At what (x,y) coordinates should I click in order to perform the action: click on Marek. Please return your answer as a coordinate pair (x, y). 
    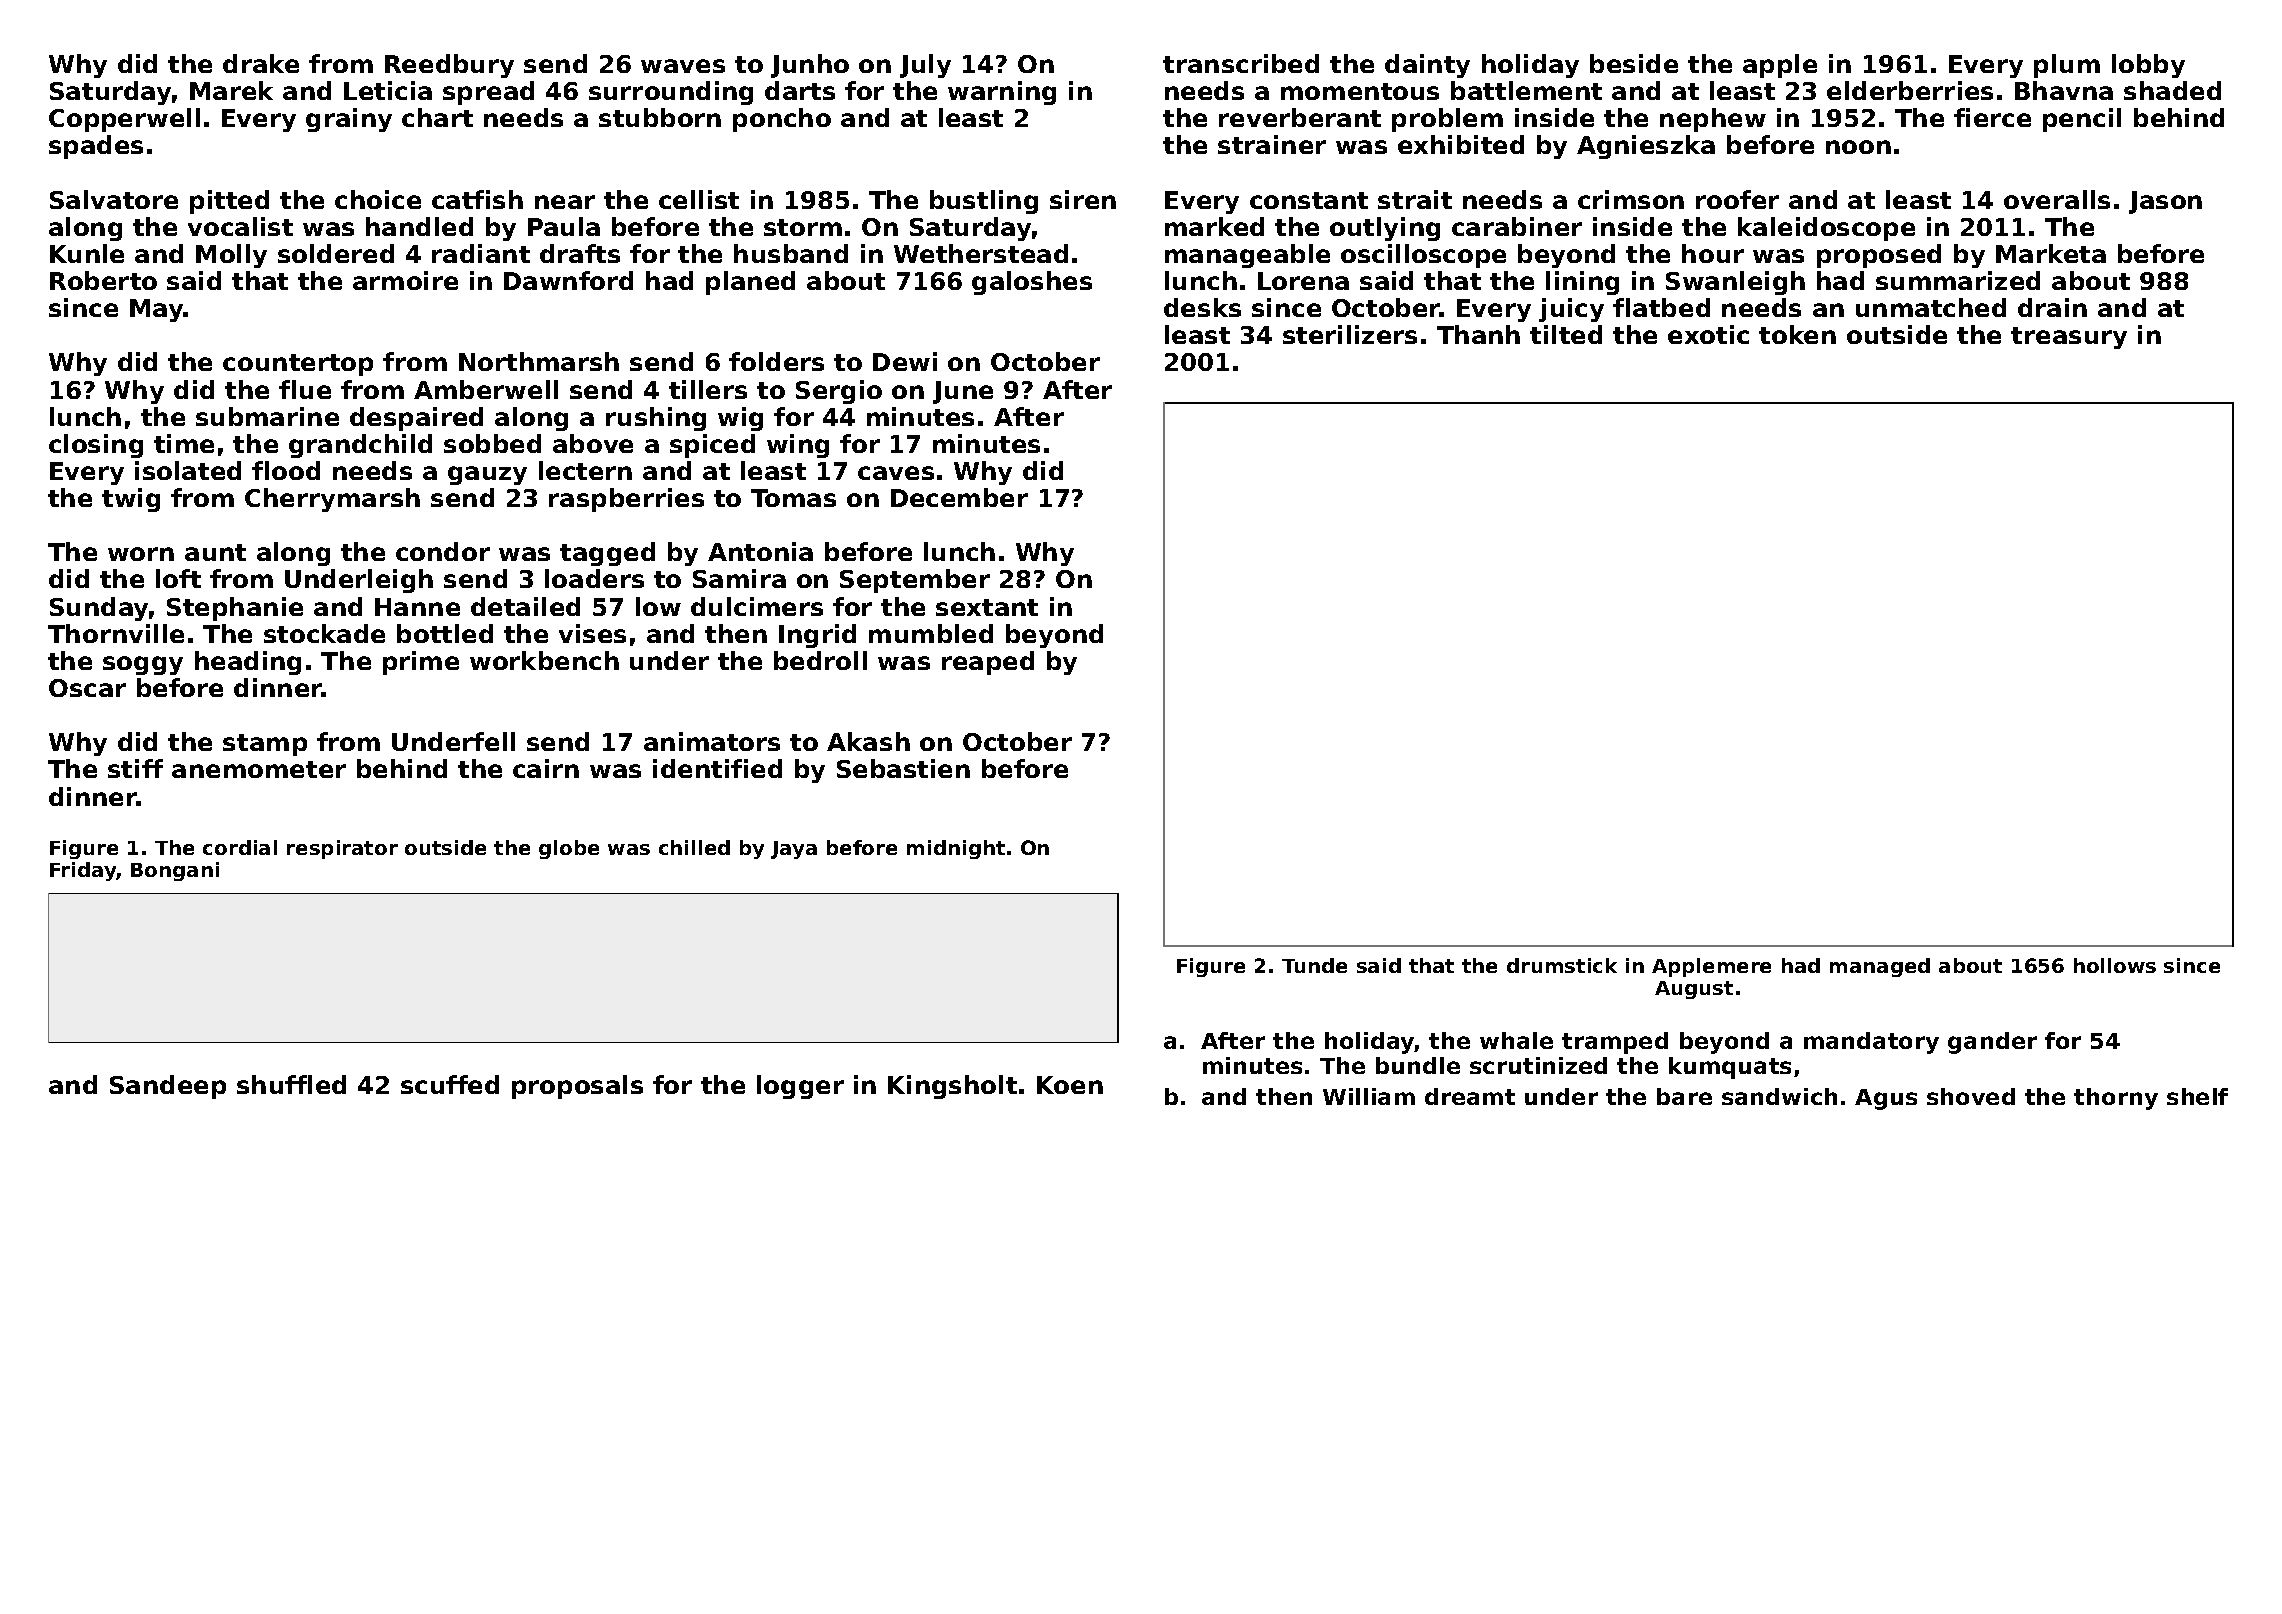
    Looking at the image, I should click on (231, 90).
